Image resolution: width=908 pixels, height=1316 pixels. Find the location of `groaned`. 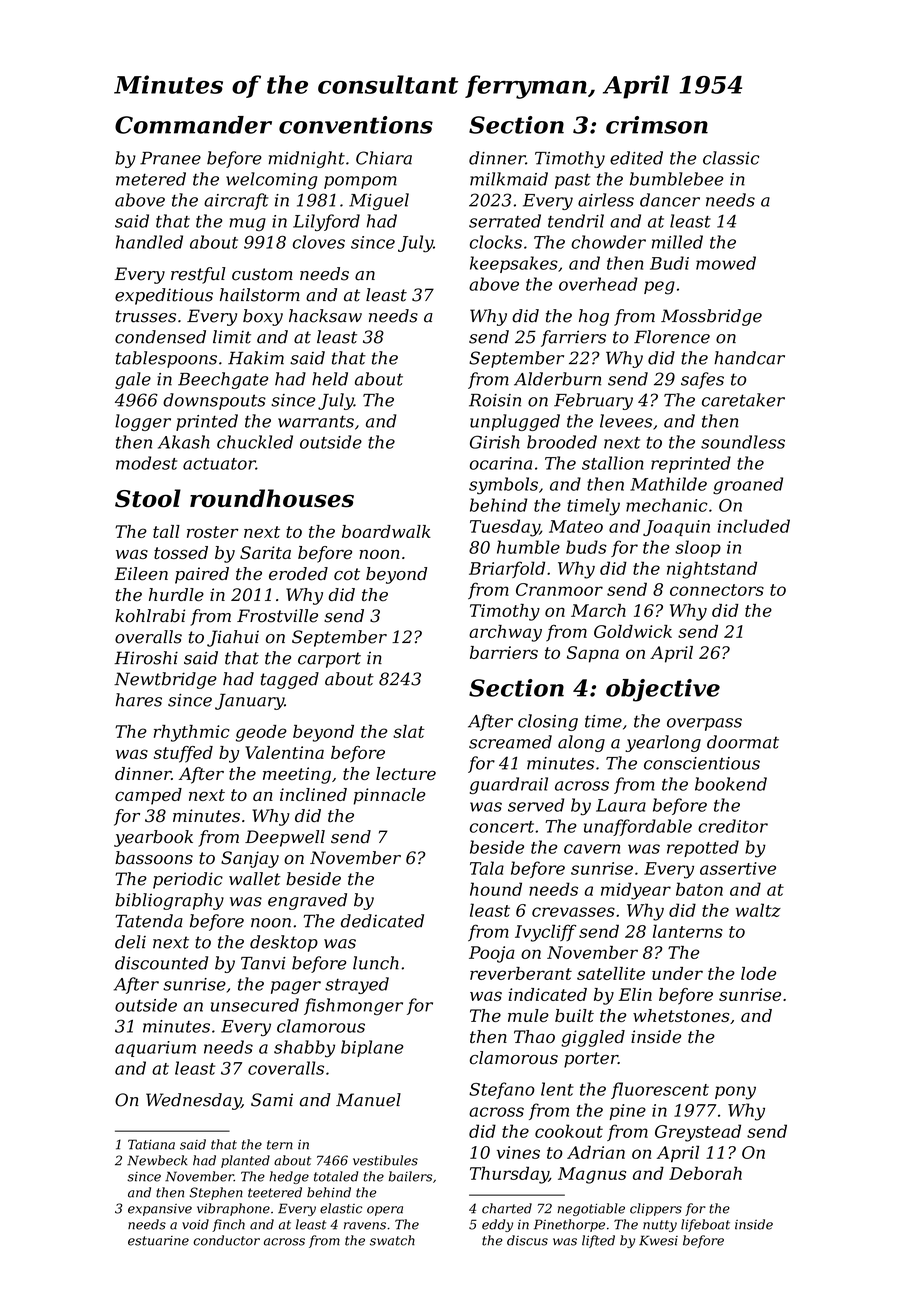

groaned is located at coordinates (748, 486).
